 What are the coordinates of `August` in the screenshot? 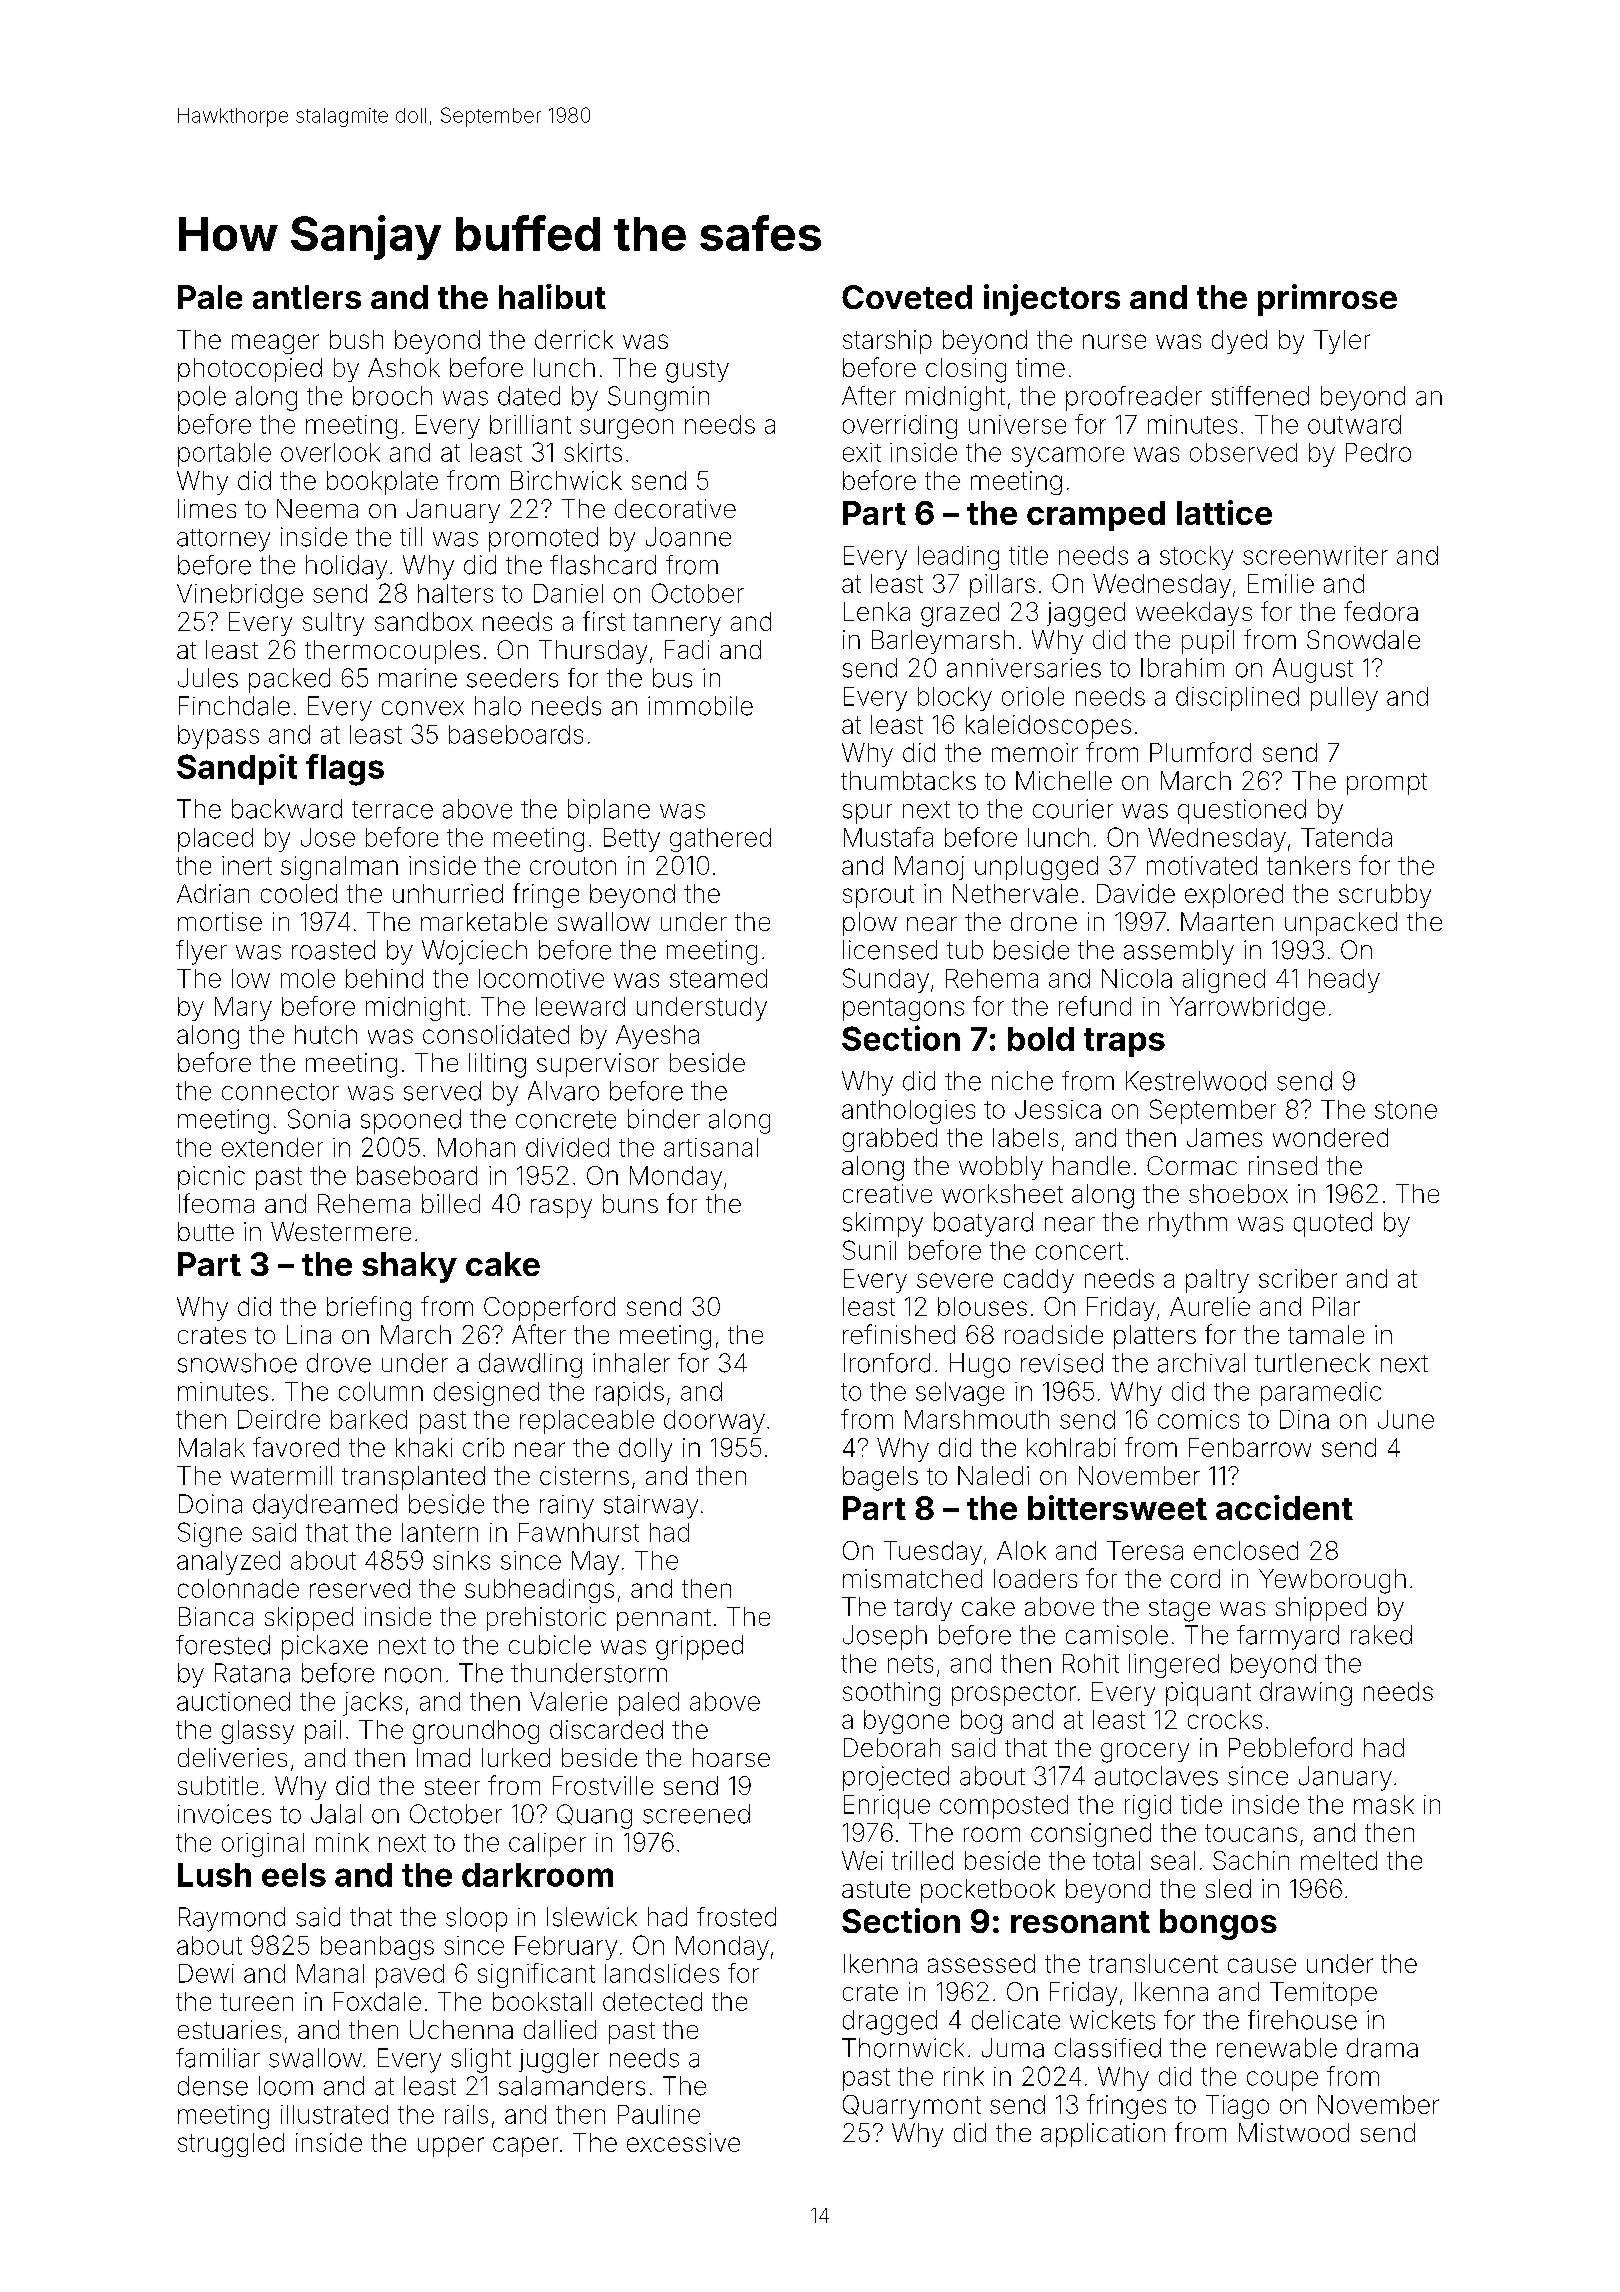 It's located at (1313, 670).
